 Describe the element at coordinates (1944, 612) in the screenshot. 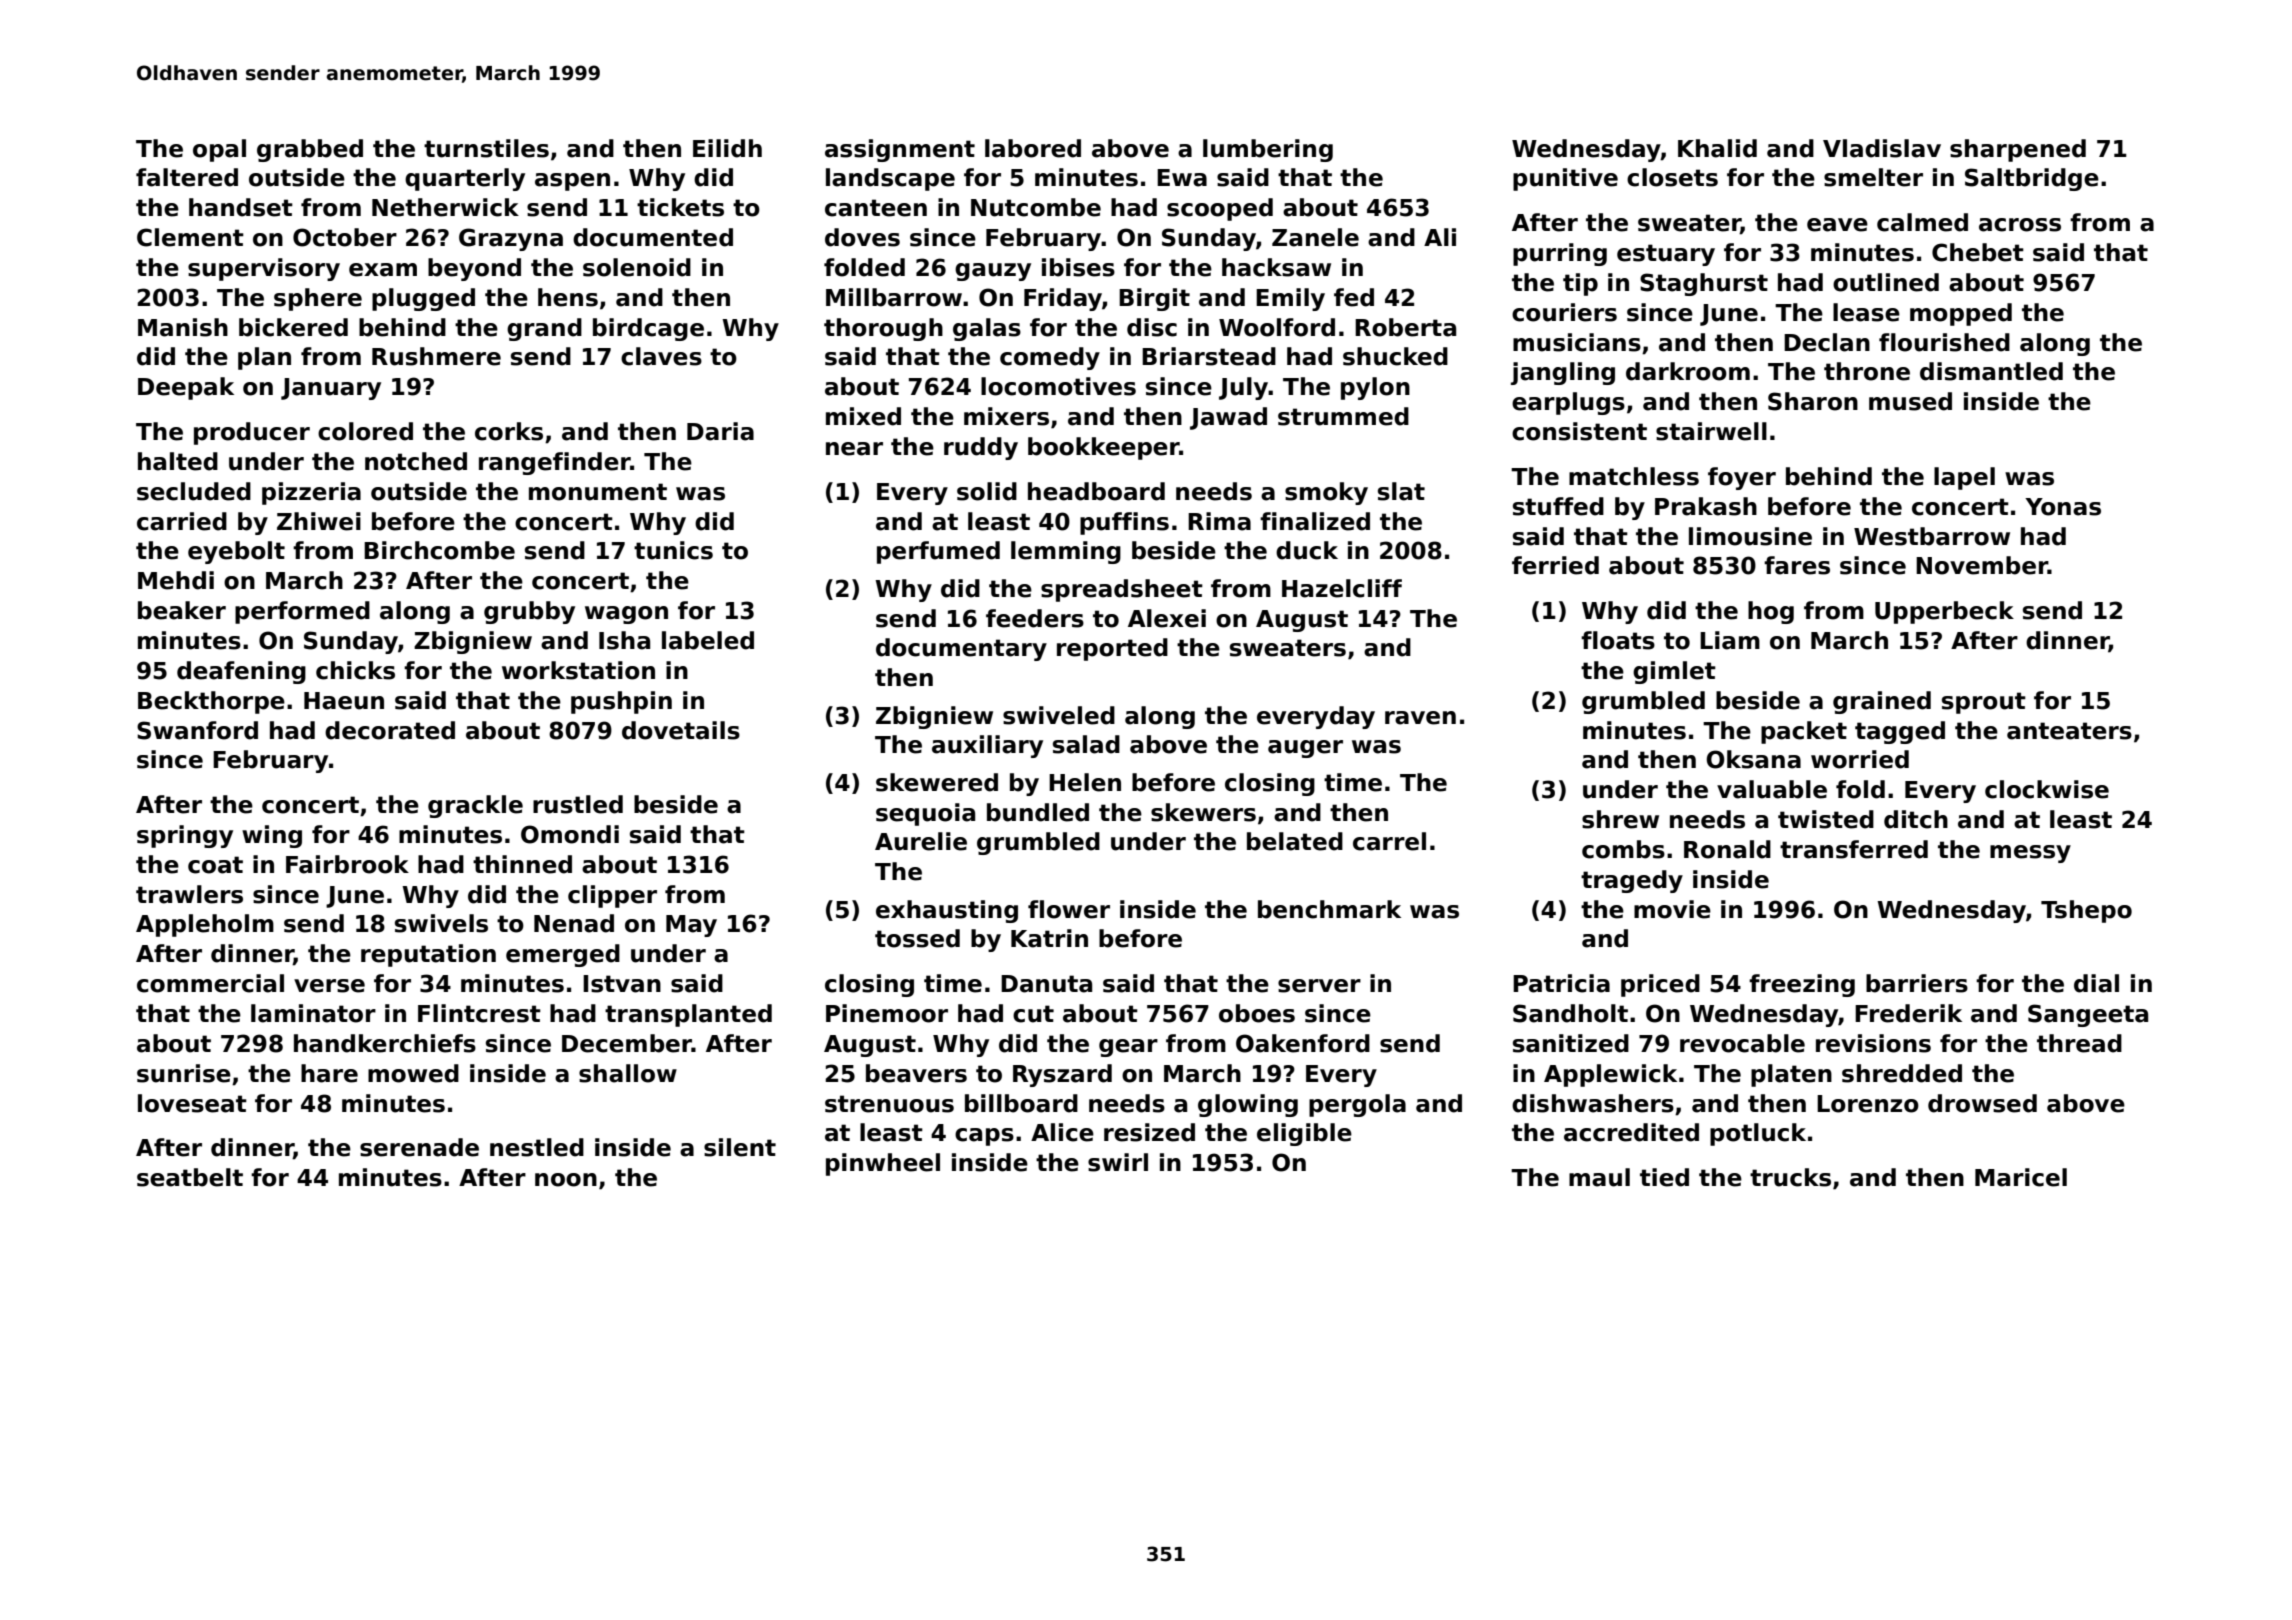

I see `Upperbeck` at that location.
